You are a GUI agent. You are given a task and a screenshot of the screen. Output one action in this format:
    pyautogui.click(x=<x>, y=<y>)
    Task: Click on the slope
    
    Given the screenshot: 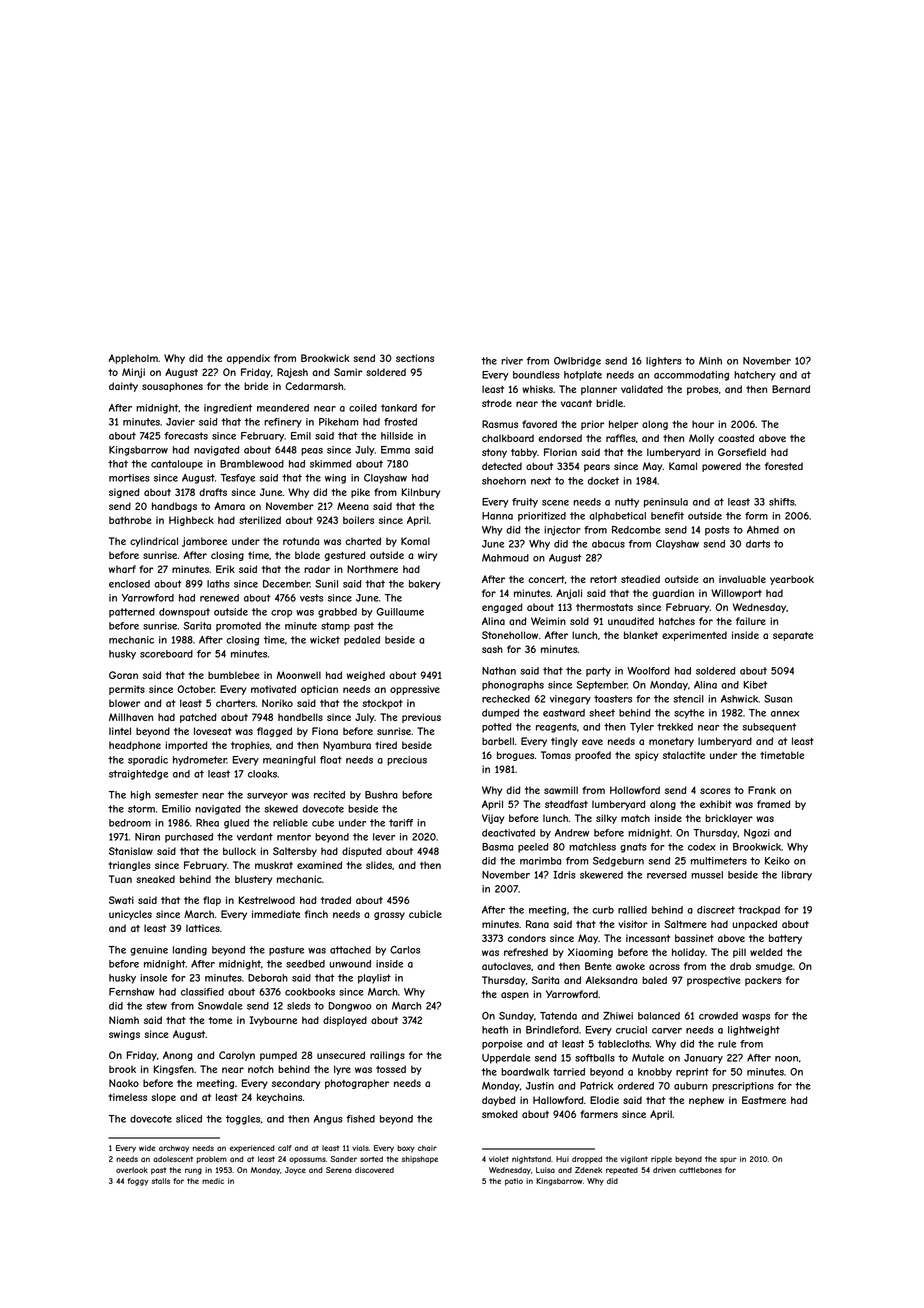 What is the action you would take?
    pyautogui.click(x=163, y=1098)
